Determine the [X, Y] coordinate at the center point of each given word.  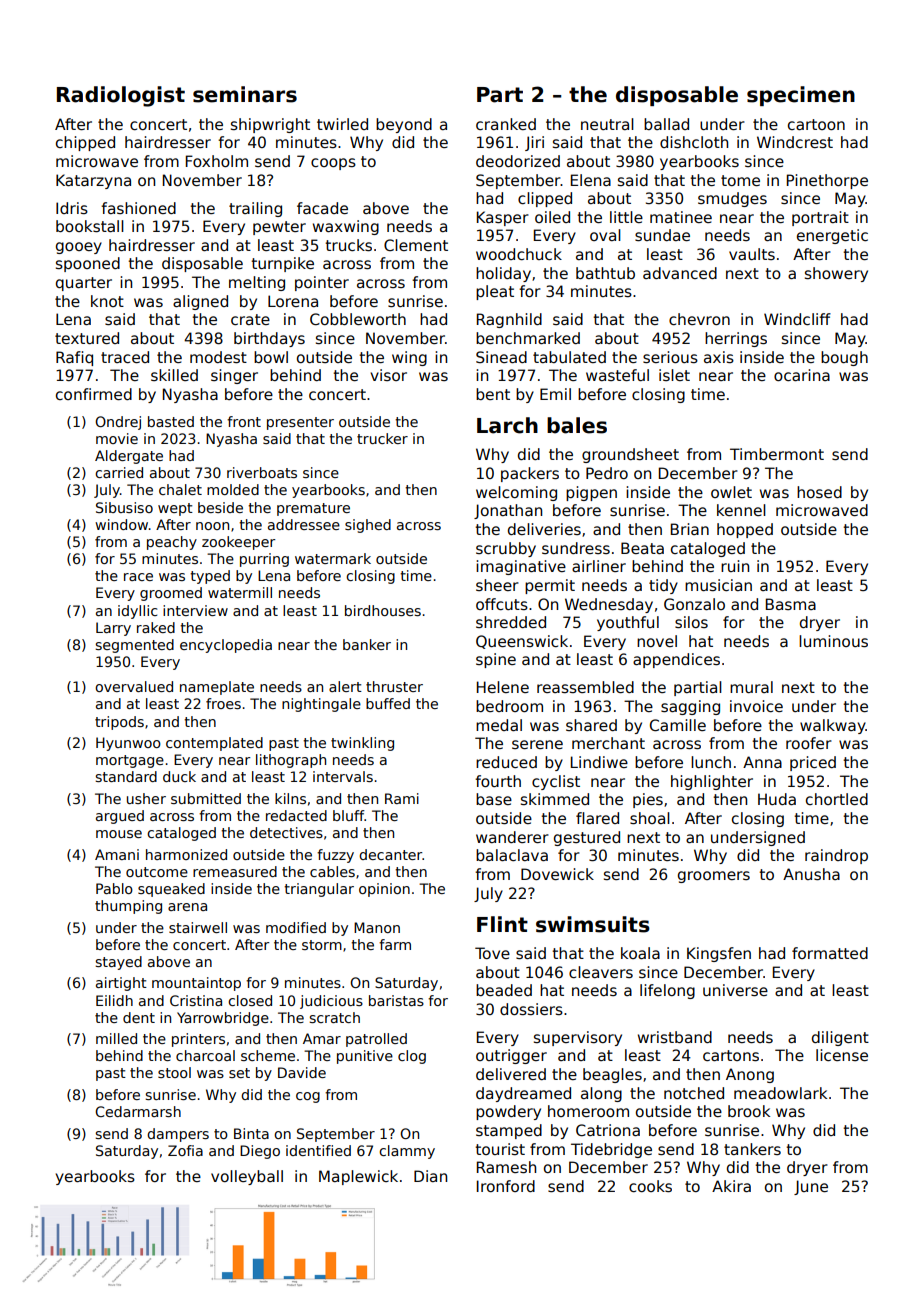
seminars [245, 94]
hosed [819, 492]
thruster [394, 686]
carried [119, 472]
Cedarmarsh [138, 1111]
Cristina [196, 1000]
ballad [666, 124]
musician [718, 585]
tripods [119, 723]
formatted [830, 953]
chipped [85, 143]
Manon [377, 927]
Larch [507, 425]
